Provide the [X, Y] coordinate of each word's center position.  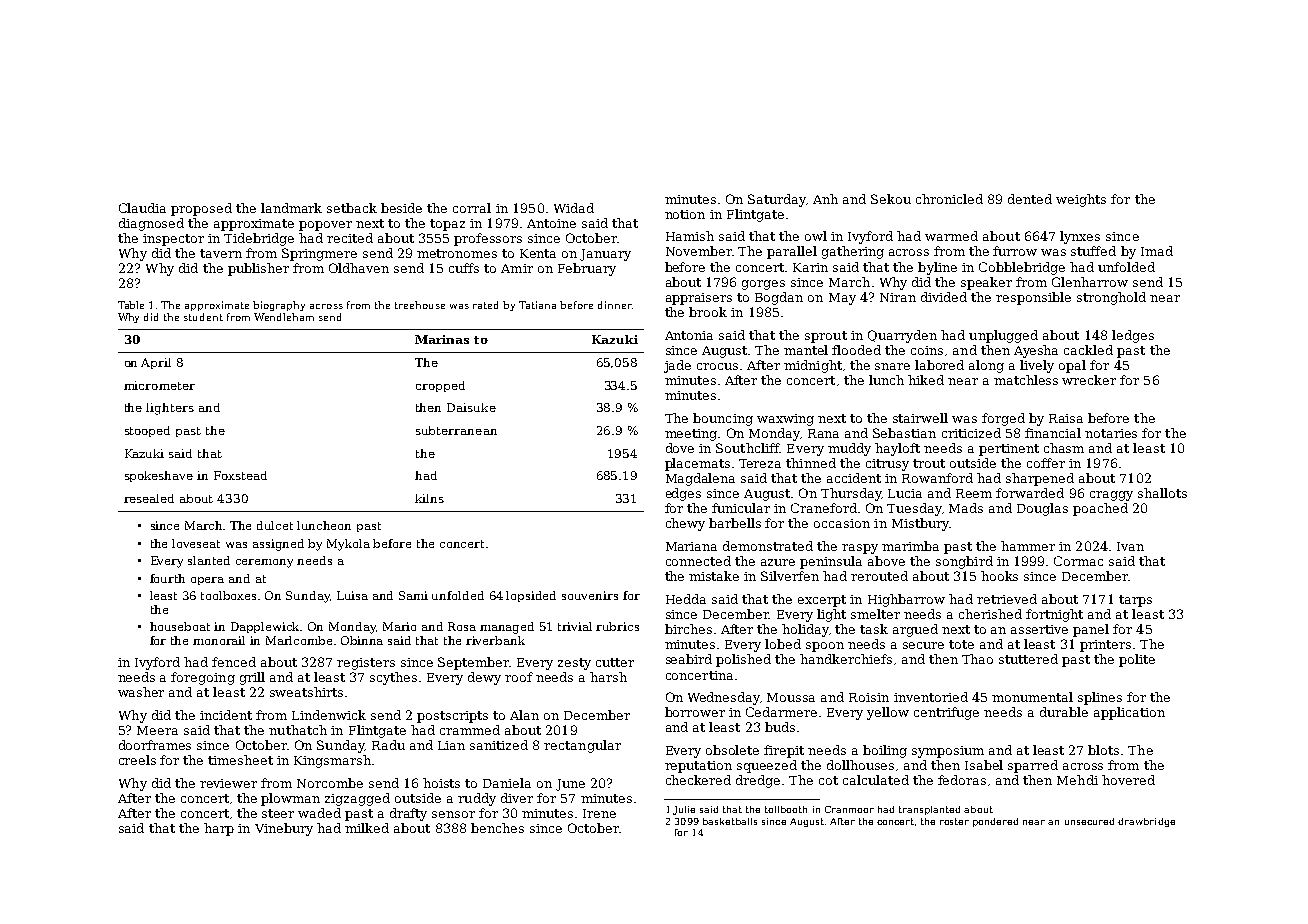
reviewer [228, 783]
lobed [783, 644]
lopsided [531, 596]
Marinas [442, 339]
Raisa [1066, 418]
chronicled [949, 199]
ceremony [264, 563]
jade [677, 366]
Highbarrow [906, 600]
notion [685, 214]
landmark [291, 208]
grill [252, 678]
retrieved [1007, 599]
